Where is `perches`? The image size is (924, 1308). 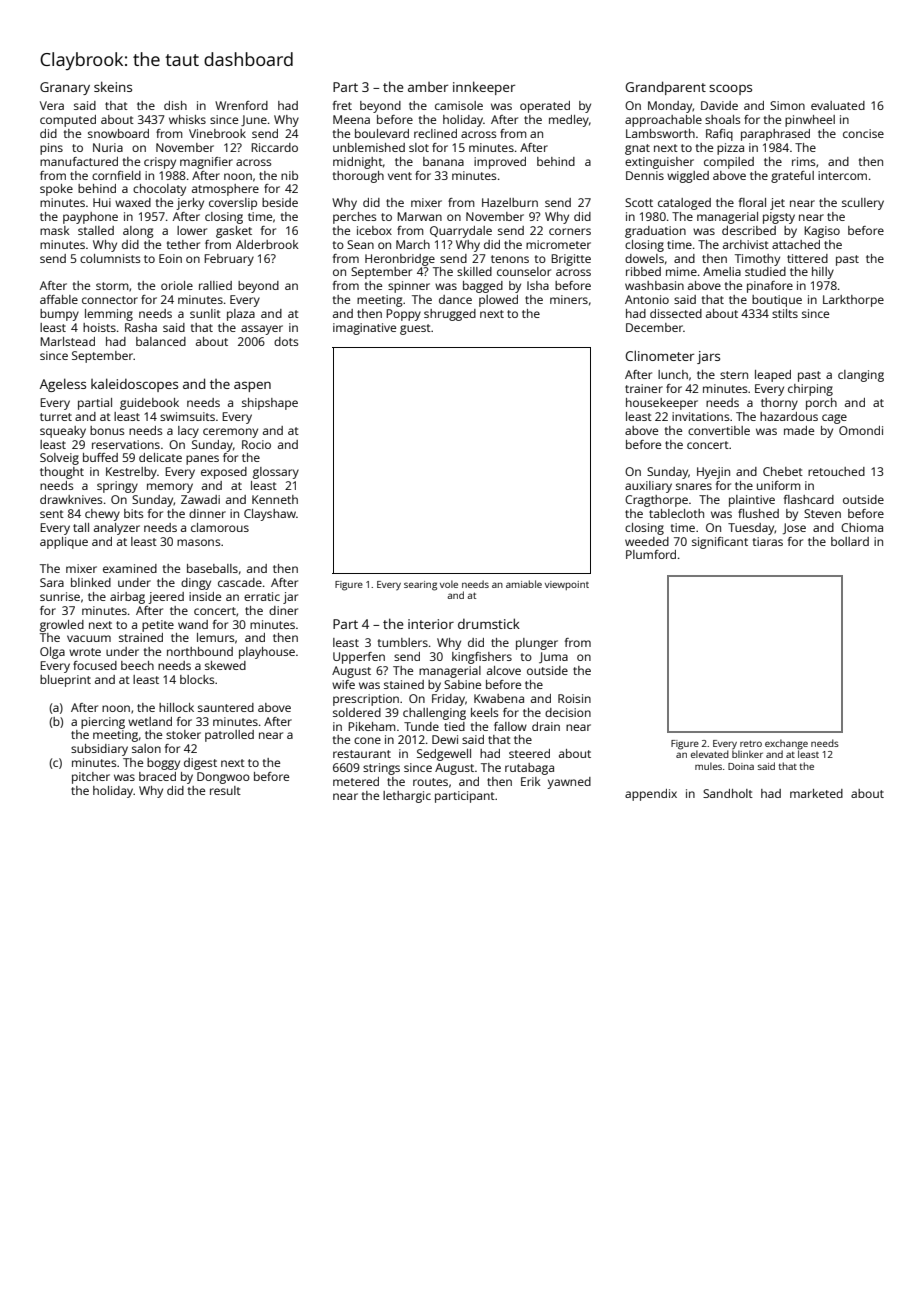 perches is located at coordinates (354, 218).
